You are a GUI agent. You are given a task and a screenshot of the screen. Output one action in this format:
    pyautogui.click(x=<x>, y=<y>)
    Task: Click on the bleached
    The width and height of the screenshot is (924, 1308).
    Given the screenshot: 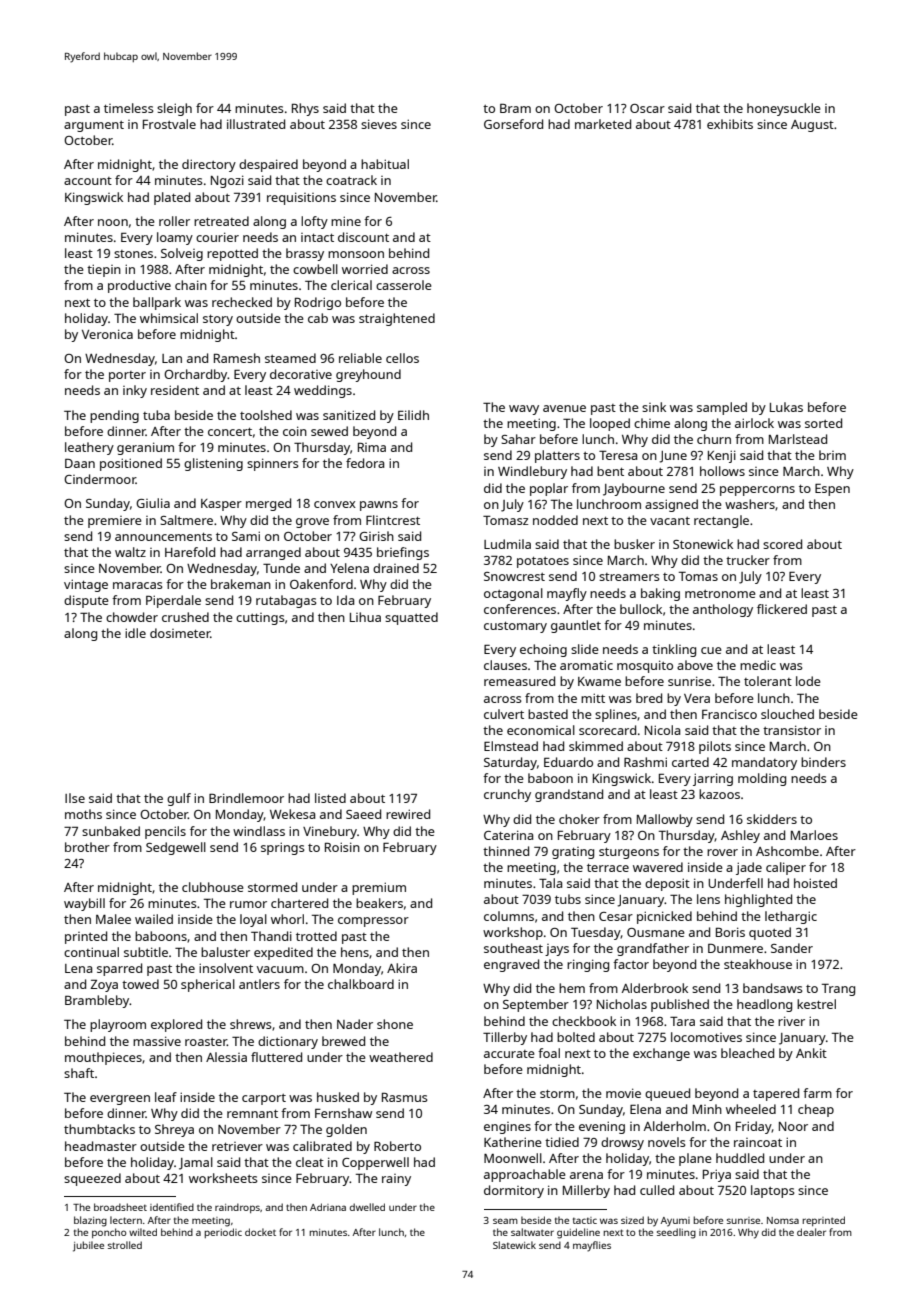 What is the action you would take?
    pyautogui.click(x=747, y=1053)
